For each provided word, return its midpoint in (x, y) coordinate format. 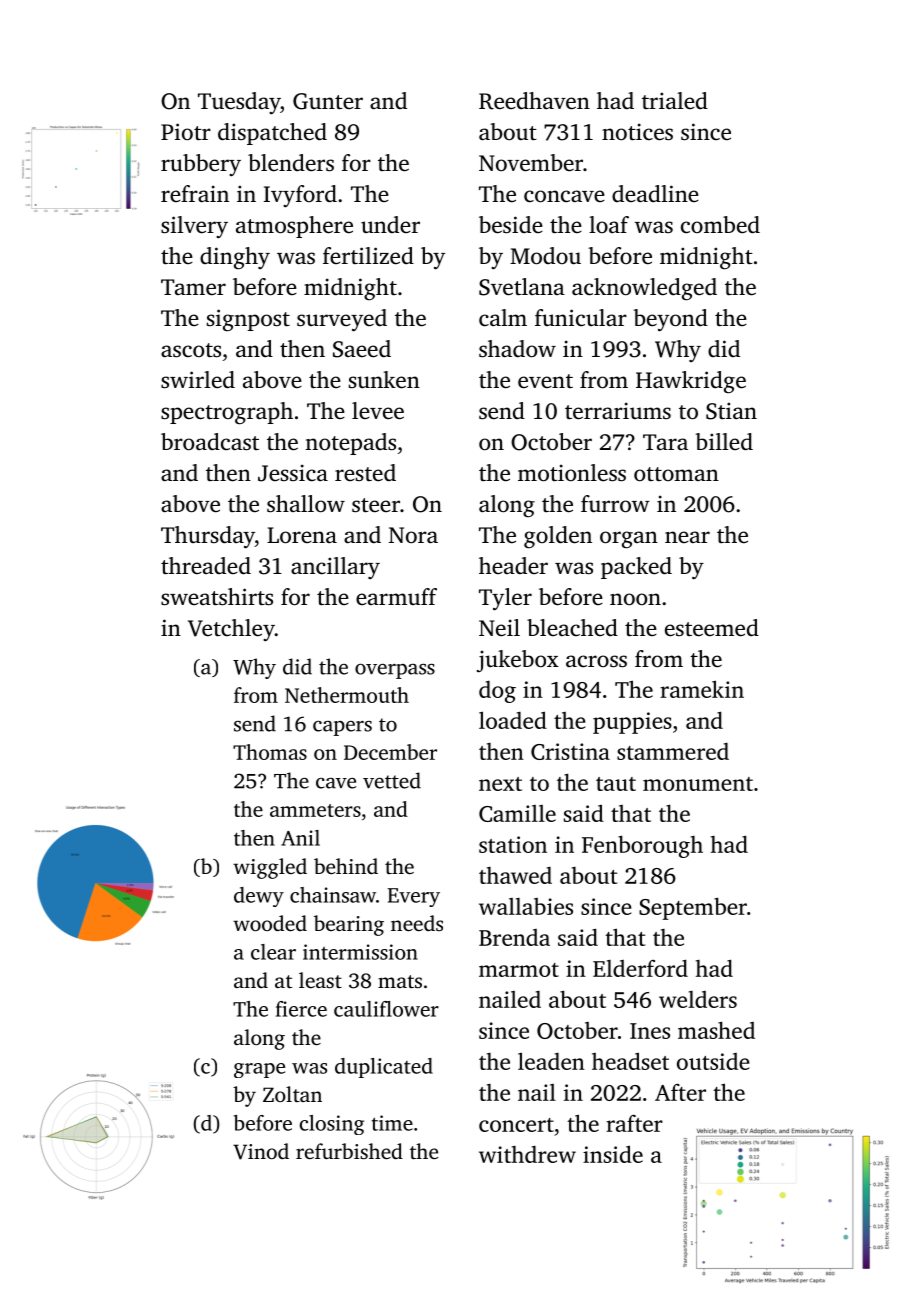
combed (720, 225)
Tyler (505, 599)
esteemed (712, 628)
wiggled (270, 868)
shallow (306, 504)
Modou (545, 256)
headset (630, 1061)
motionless (572, 473)
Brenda (514, 937)
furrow (615, 504)
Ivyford (300, 196)
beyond (670, 320)
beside (511, 225)
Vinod (261, 1151)
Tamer (193, 287)
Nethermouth (347, 695)
